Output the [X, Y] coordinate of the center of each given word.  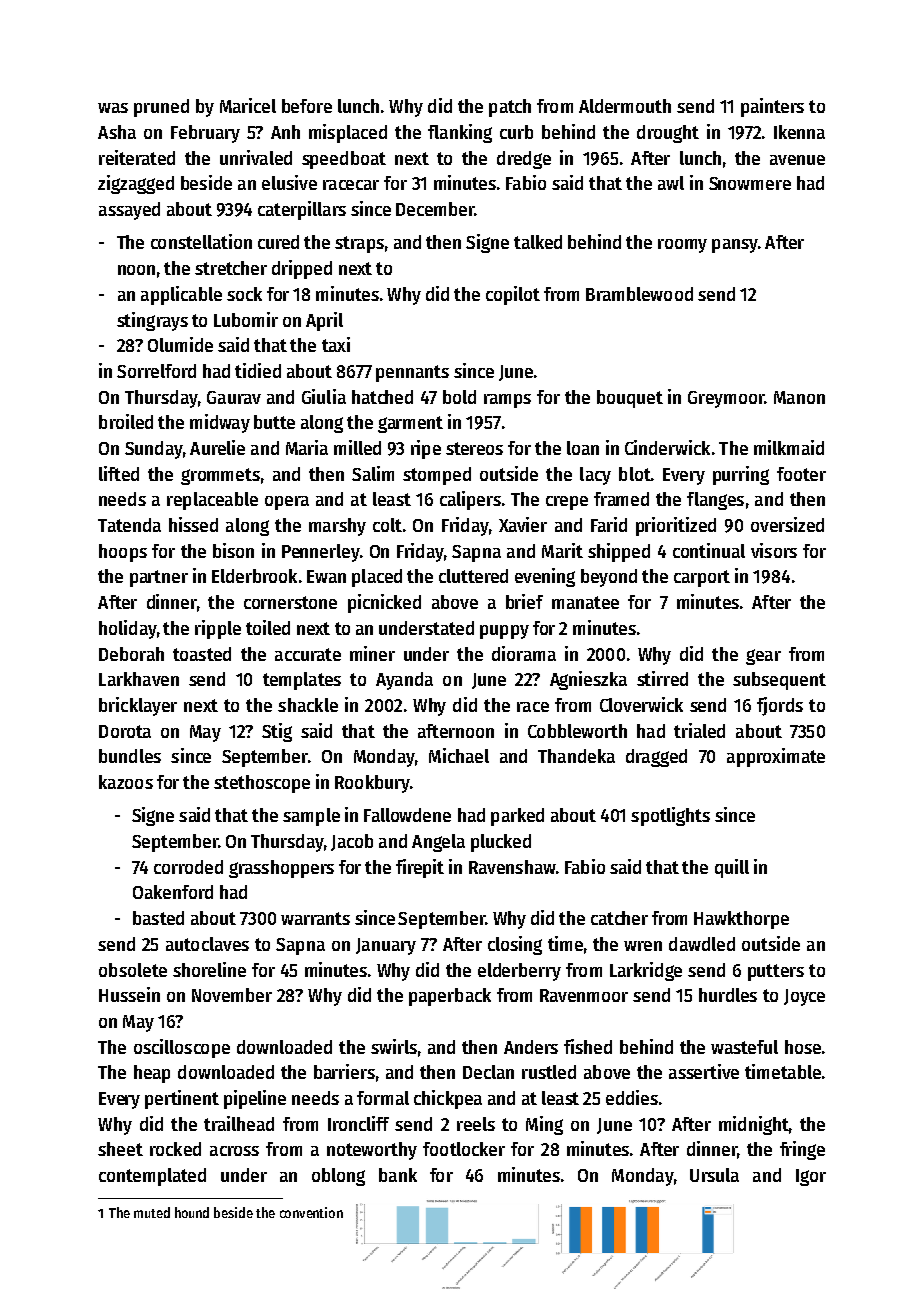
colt [387, 525]
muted [152, 1212]
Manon [799, 397]
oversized [787, 524]
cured [278, 242]
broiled [126, 421]
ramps [507, 401]
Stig [277, 732]
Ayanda [404, 681]
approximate [776, 757]
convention [311, 1212]
